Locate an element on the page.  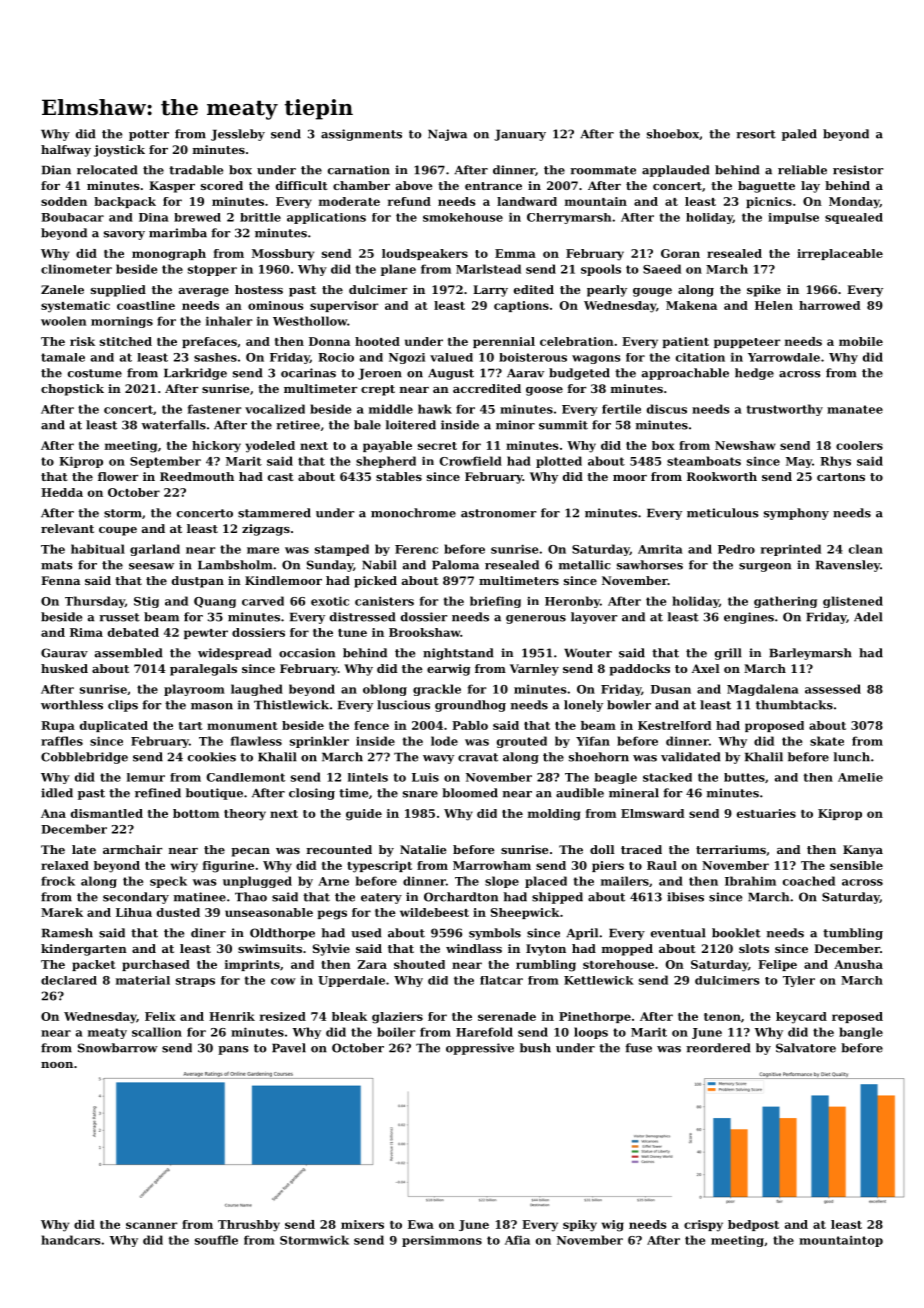
garland is located at coordinates (155, 550).
